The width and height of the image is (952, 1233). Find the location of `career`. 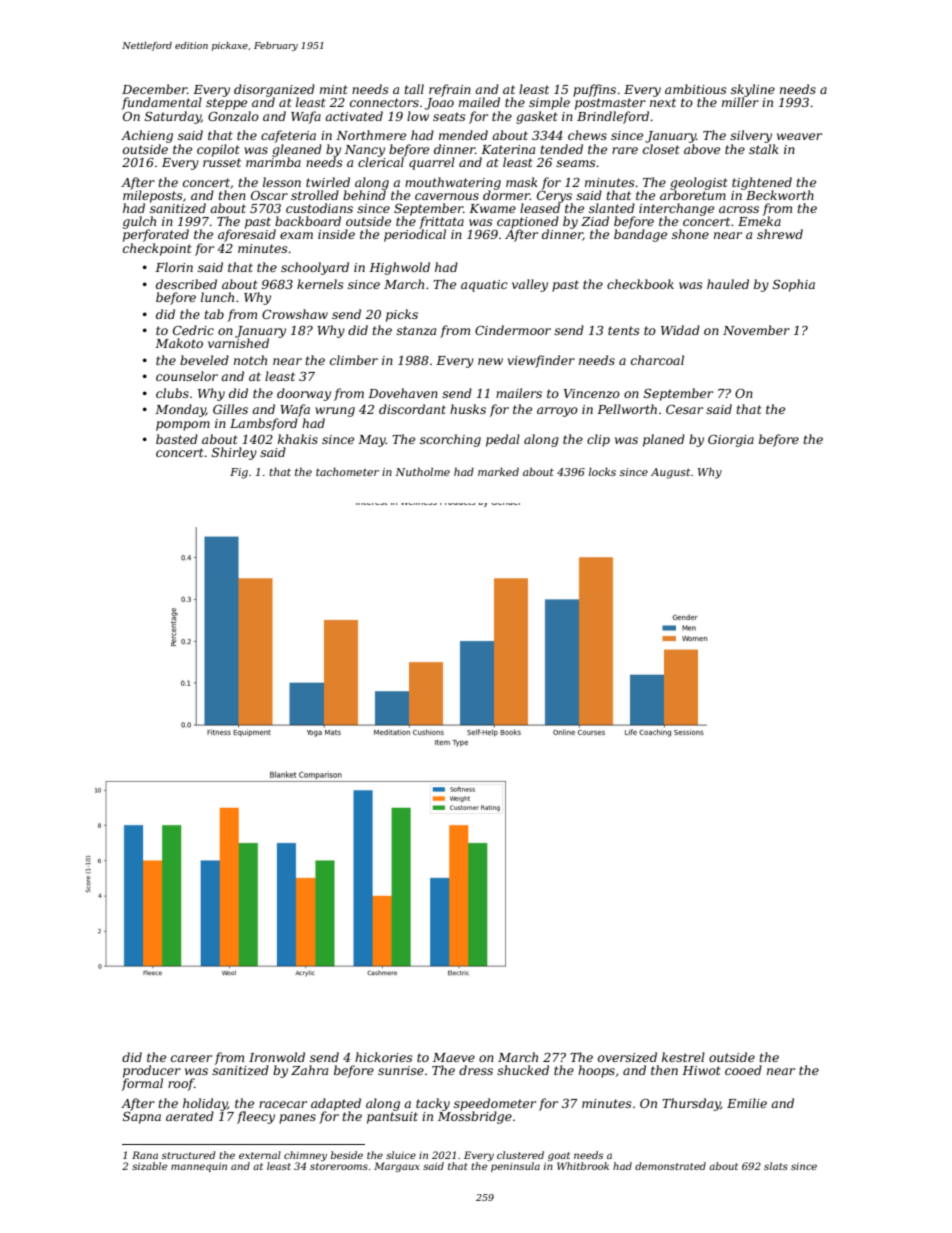

career is located at coordinates (191, 1058).
